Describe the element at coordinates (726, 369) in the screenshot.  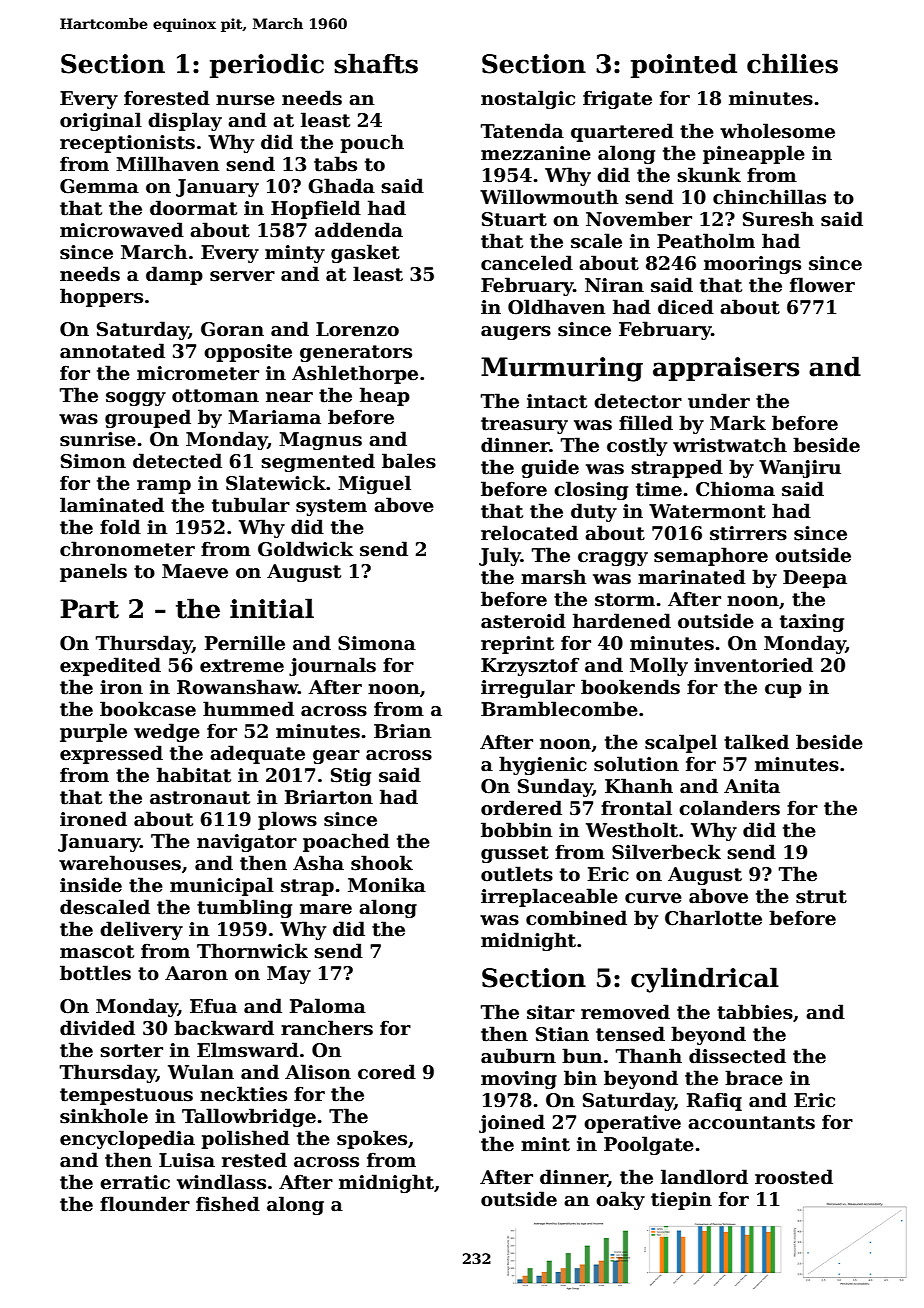
I see `appraisers` at that location.
